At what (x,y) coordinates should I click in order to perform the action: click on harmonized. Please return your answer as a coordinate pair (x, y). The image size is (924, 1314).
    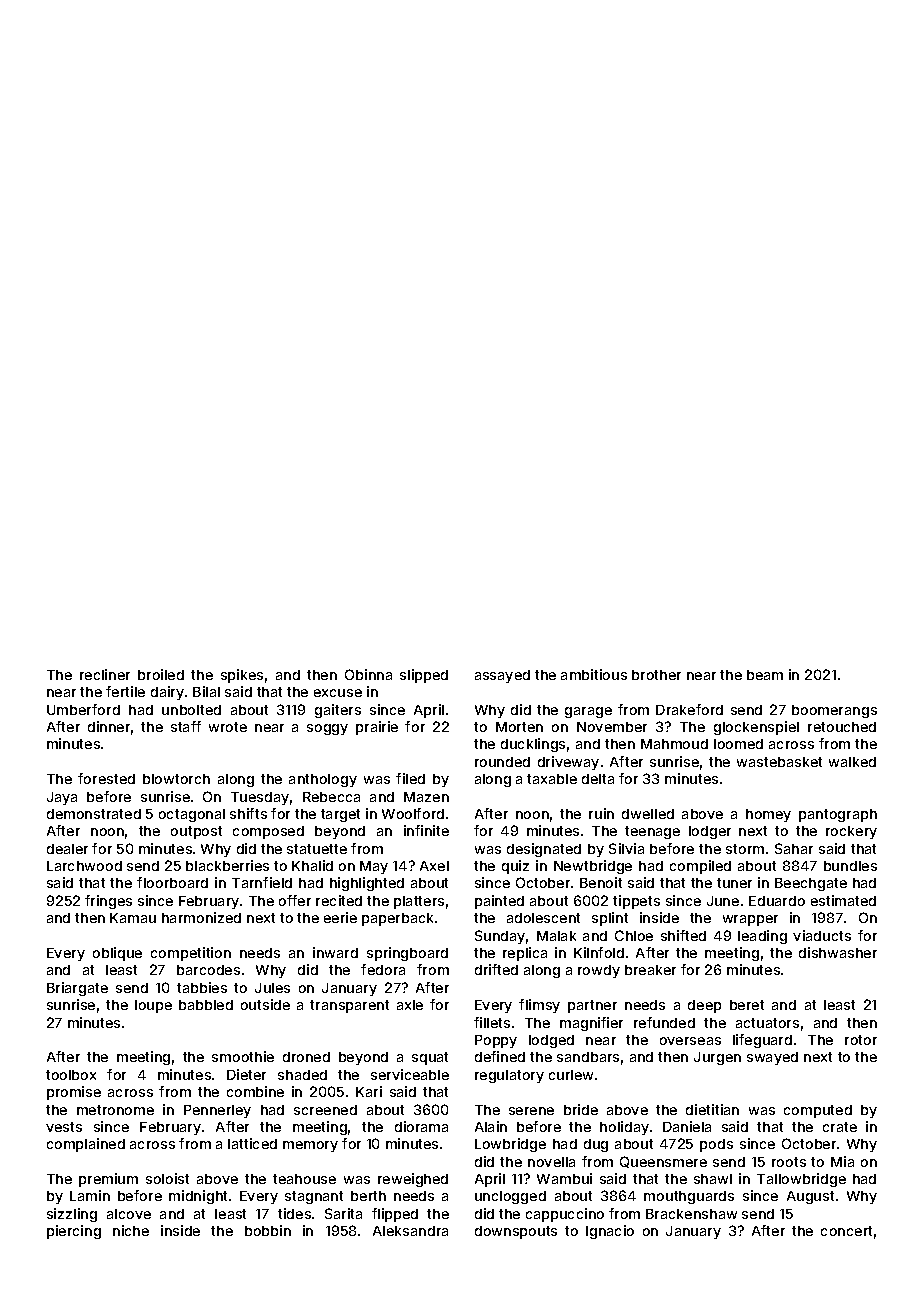
    Looking at the image, I should click on (201, 917).
